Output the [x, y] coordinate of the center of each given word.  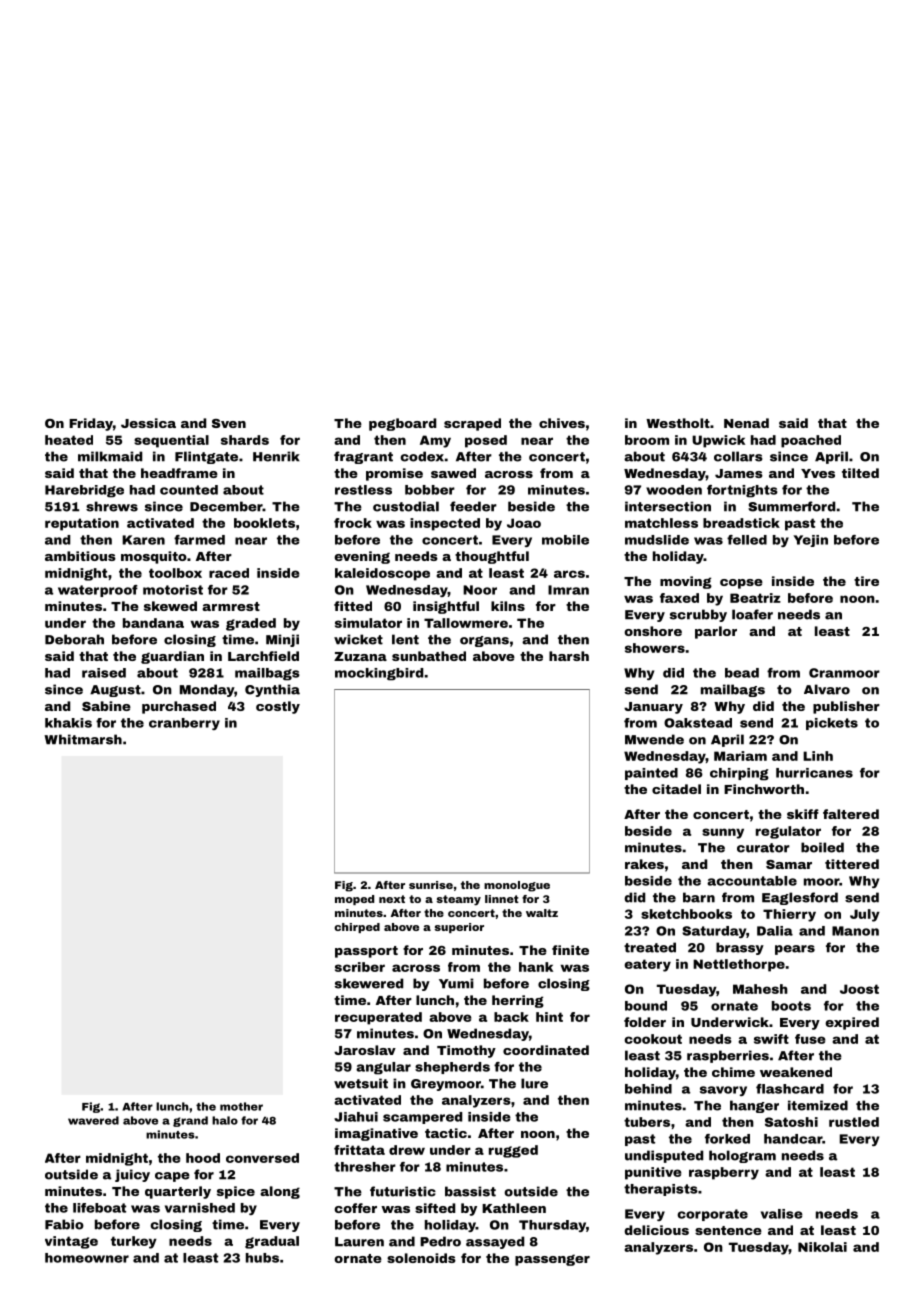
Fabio [64, 1224]
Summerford [791, 506]
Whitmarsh [83, 739]
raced [229, 573]
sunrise [431, 885]
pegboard [402, 424]
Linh [818, 756]
